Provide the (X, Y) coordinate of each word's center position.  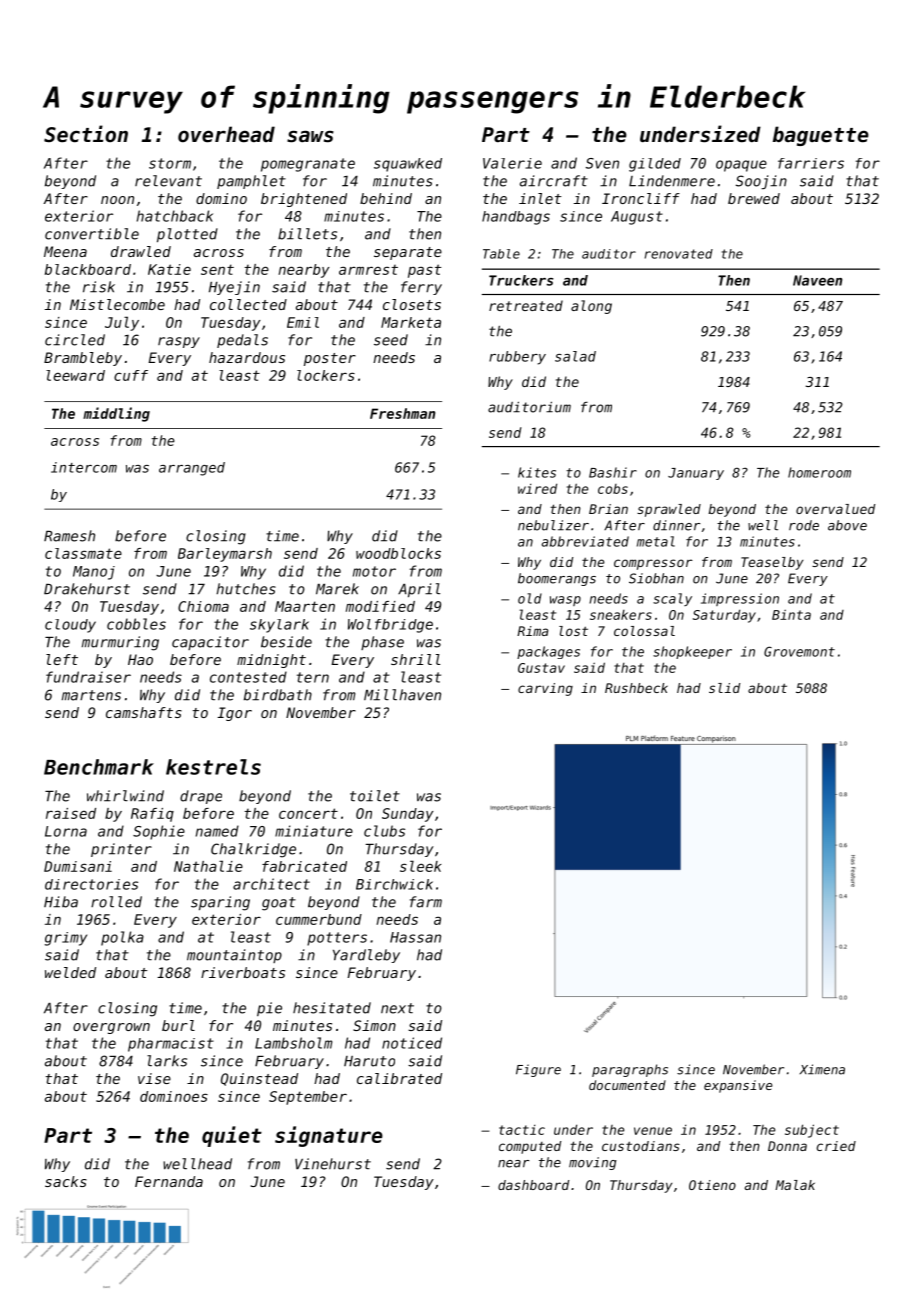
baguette (821, 136)
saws (310, 137)
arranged (192, 469)
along (591, 307)
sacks (66, 1181)
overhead (226, 134)
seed (391, 340)
